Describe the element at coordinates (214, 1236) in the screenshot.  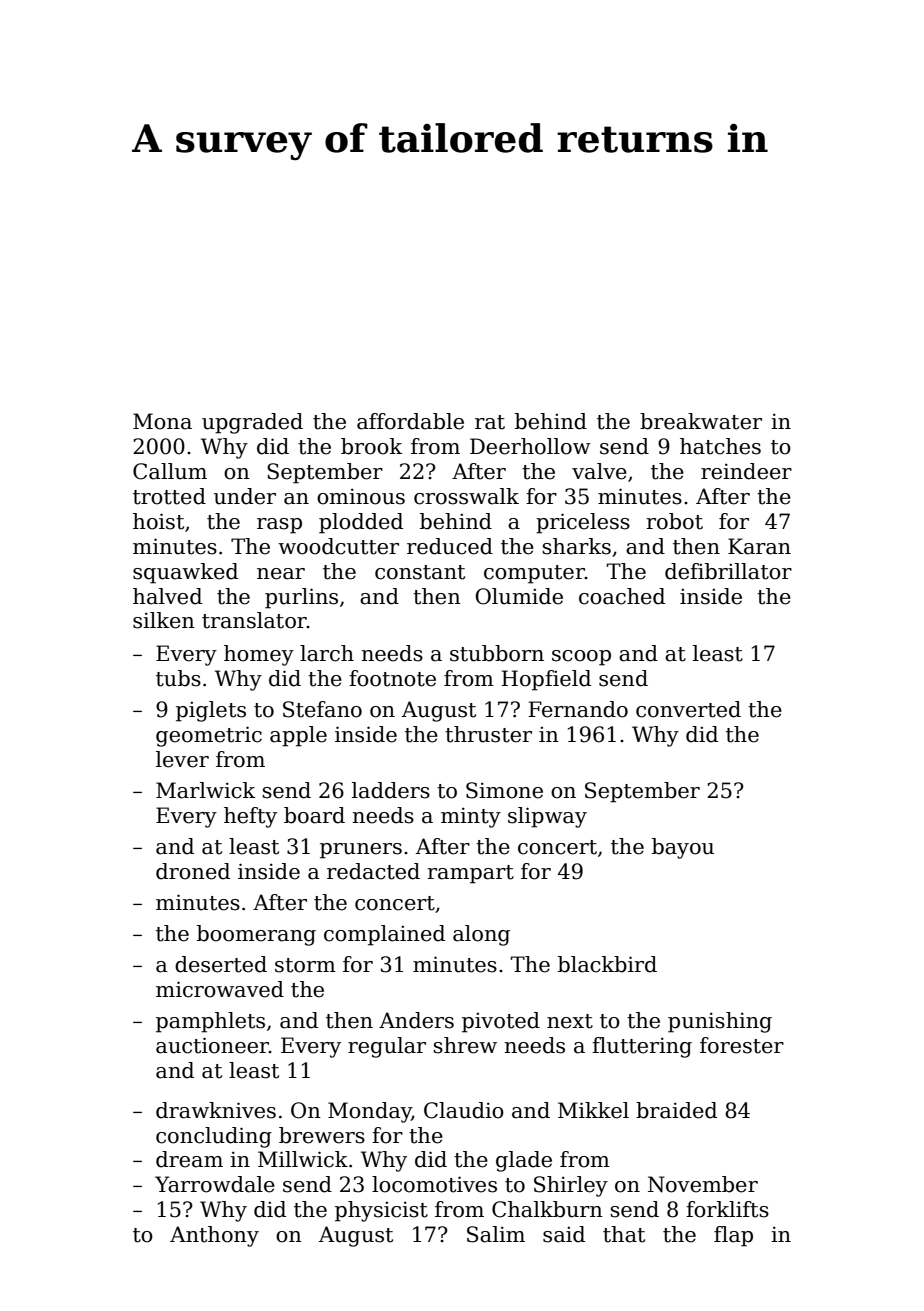
I see `Anthony` at that location.
